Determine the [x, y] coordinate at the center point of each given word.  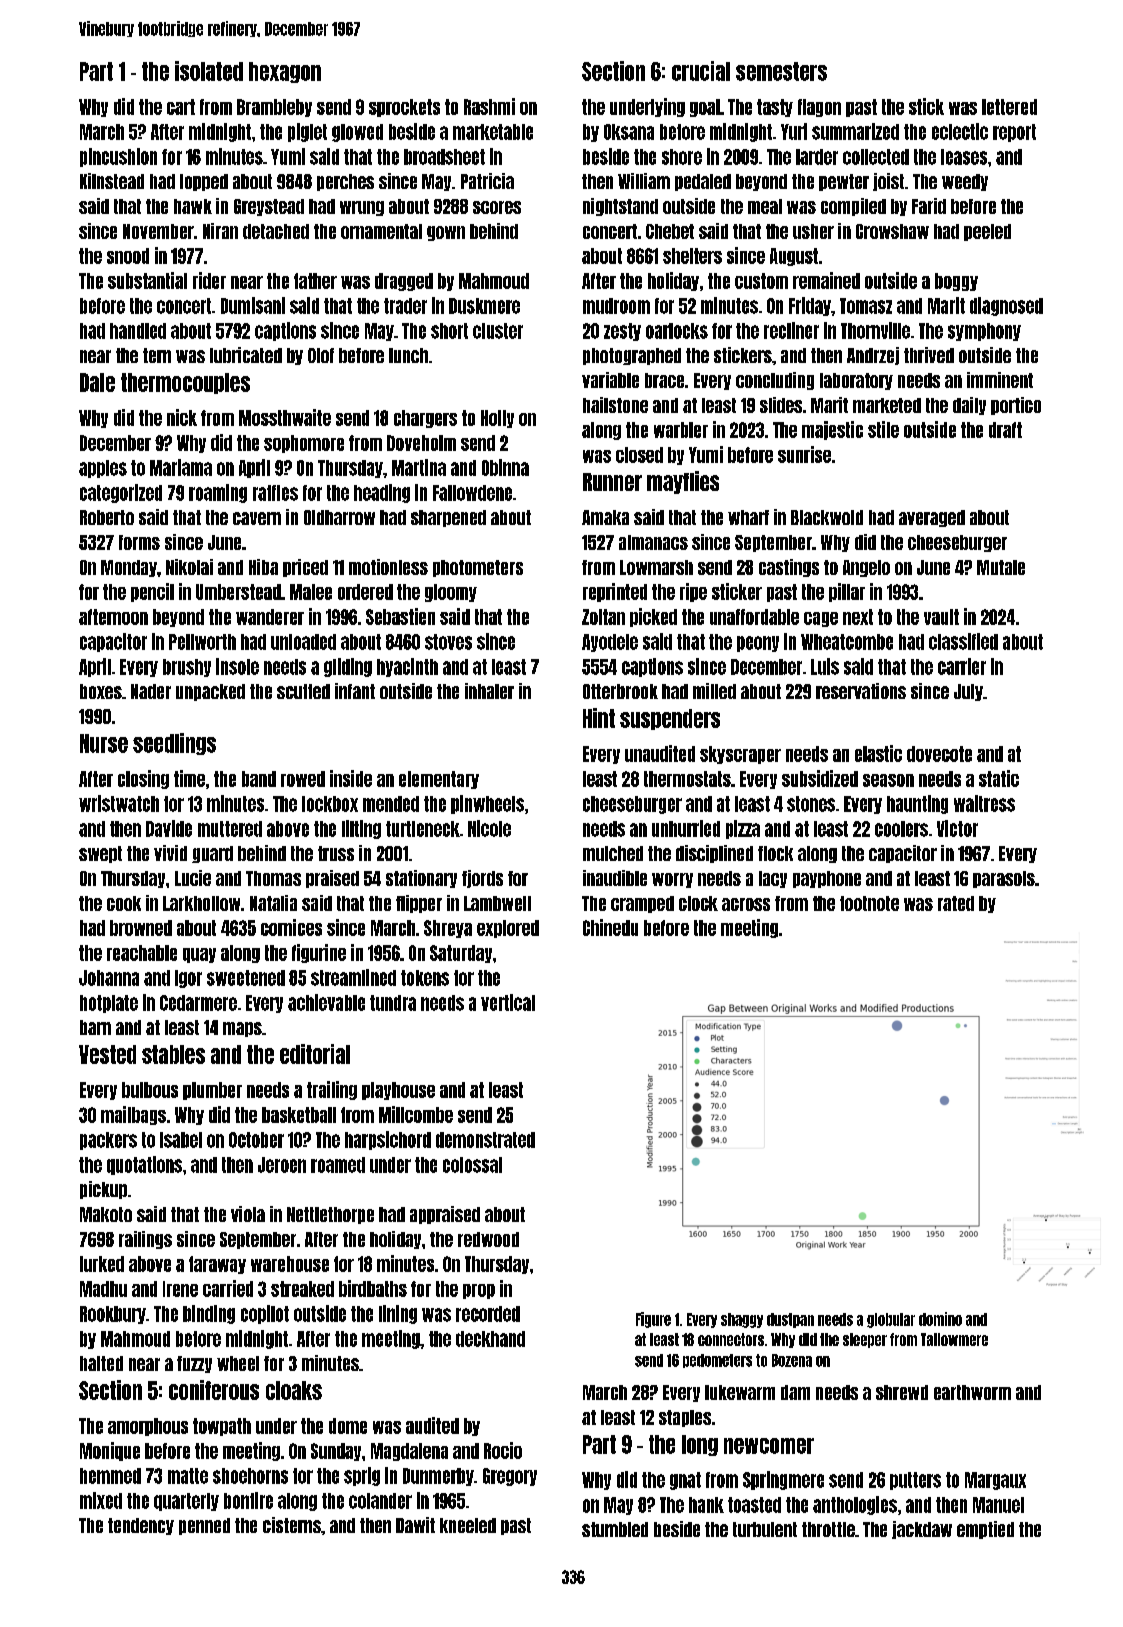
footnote [869, 903]
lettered [1009, 107]
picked [653, 617]
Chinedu [610, 927]
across [746, 904]
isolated [209, 71]
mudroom [616, 306]
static [999, 778]
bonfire [248, 1500]
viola [248, 1214]
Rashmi [489, 106]
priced [305, 568]
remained [826, 280]
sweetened [246, 978]
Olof [321, 355]
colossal [472, 1165]
